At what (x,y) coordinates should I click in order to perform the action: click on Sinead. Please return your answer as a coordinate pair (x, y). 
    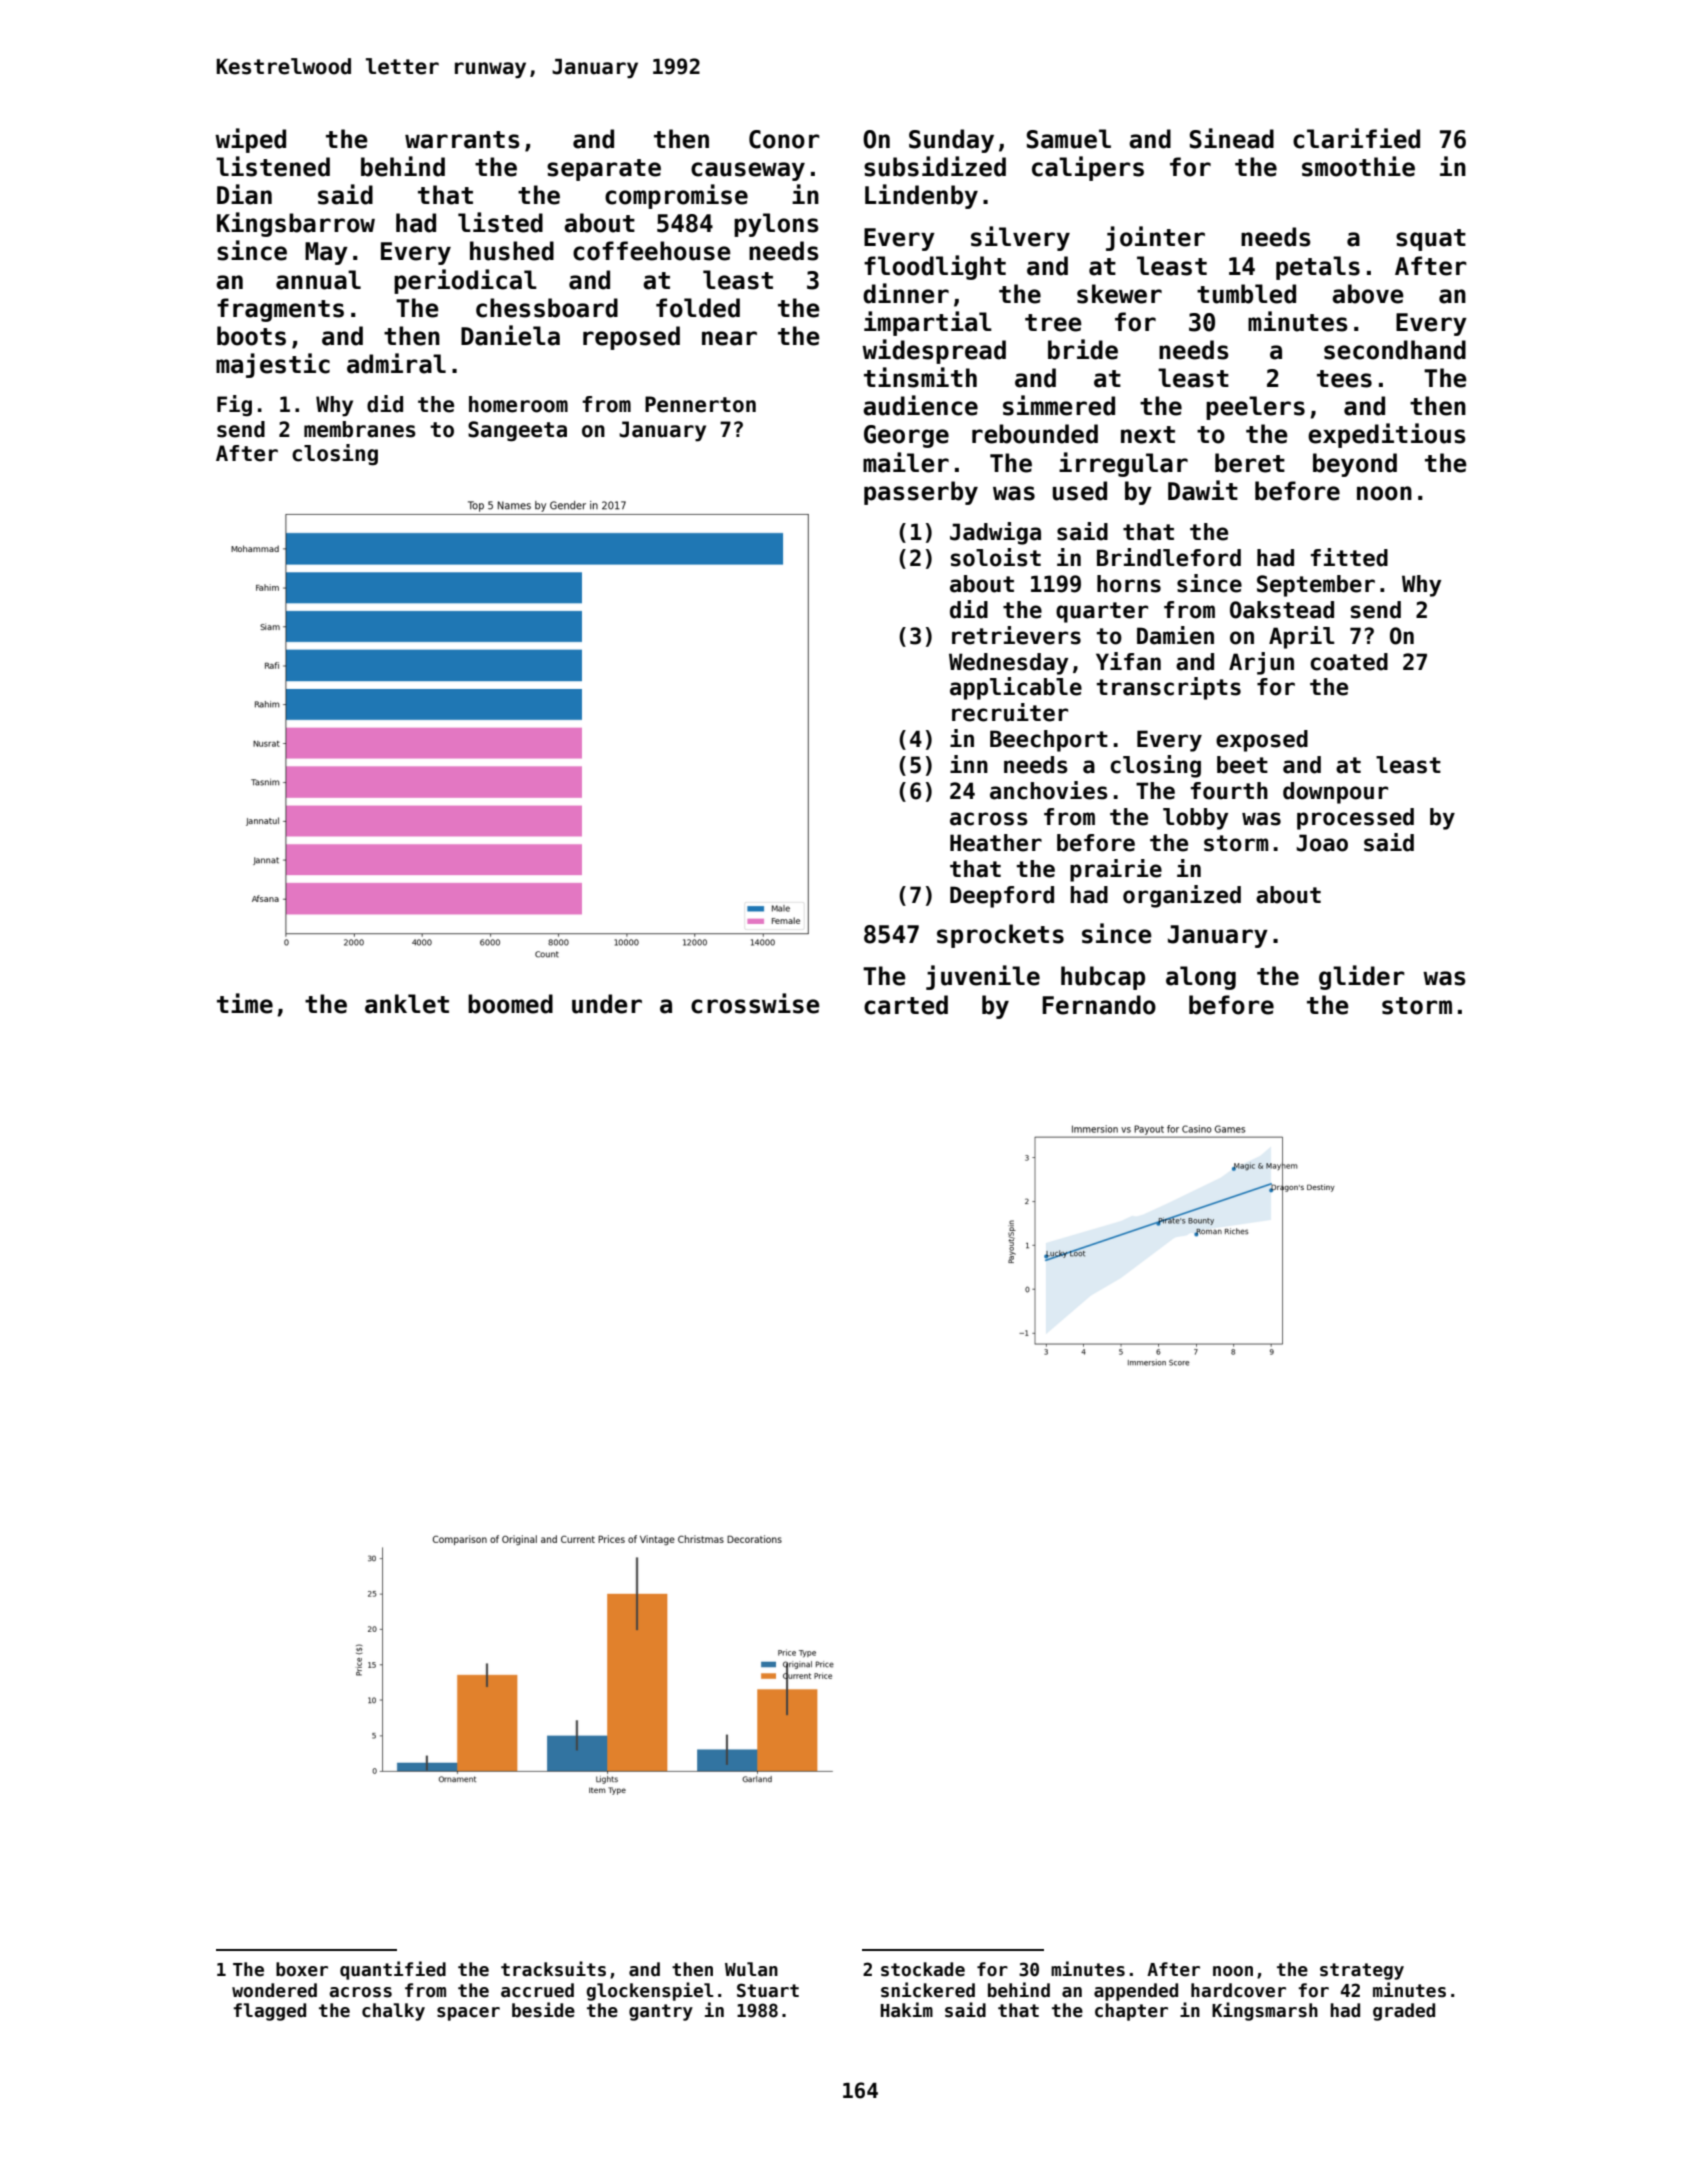
    Looking at the image, I should click on (1232, 138).
